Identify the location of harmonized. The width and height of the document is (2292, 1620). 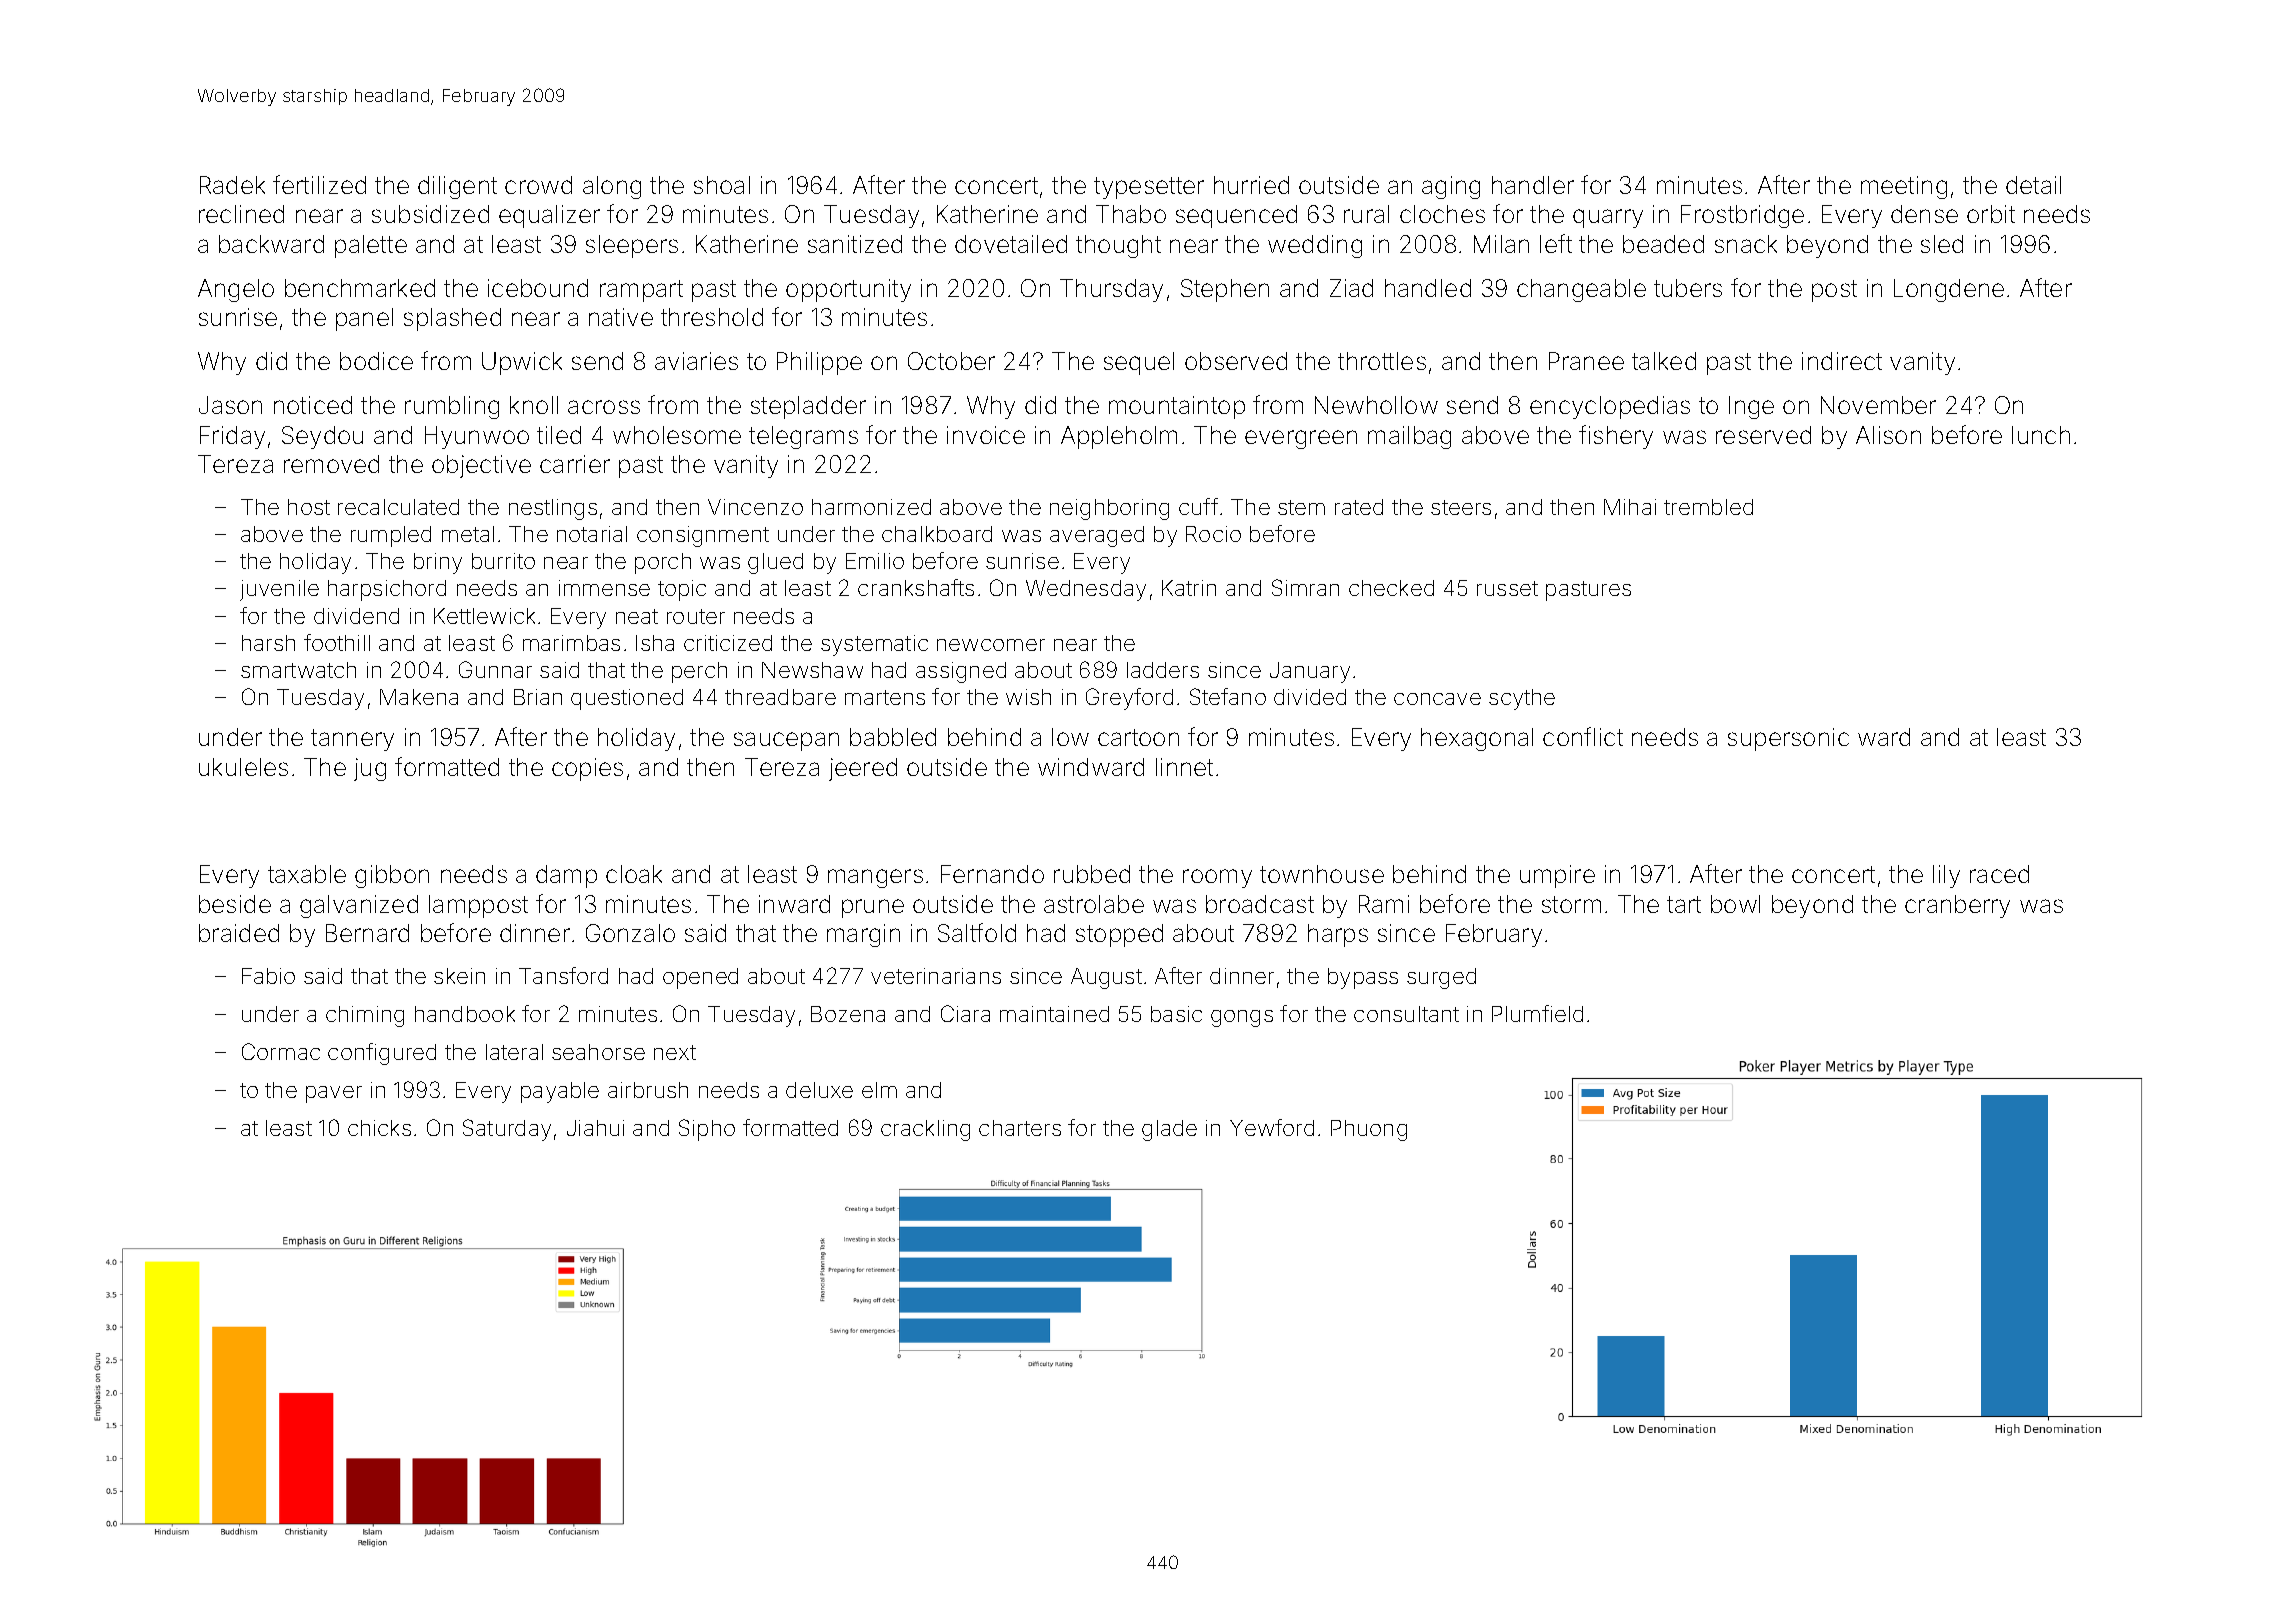
(871, 507).
